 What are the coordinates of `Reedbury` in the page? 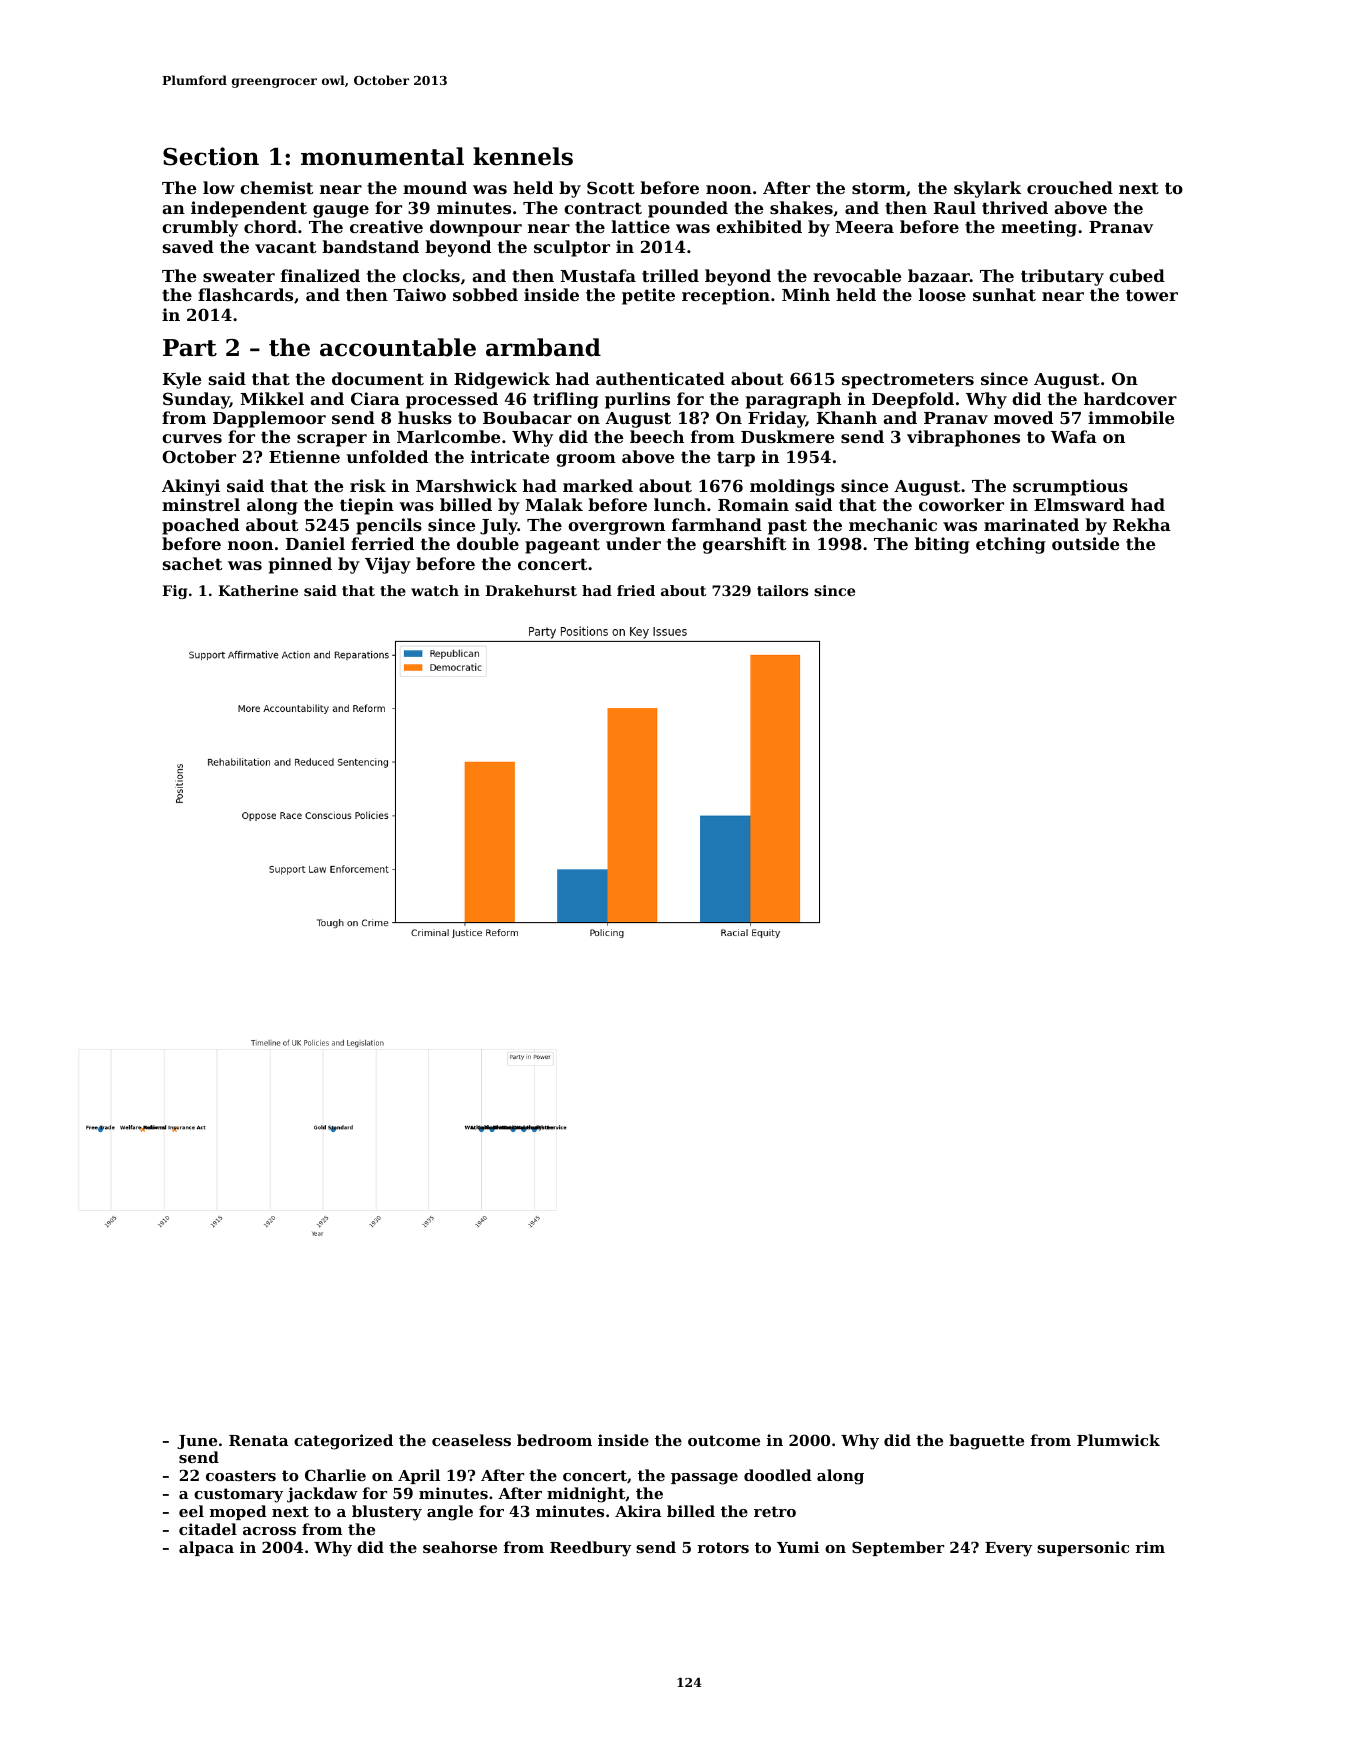 It's located at (590, 1549).
